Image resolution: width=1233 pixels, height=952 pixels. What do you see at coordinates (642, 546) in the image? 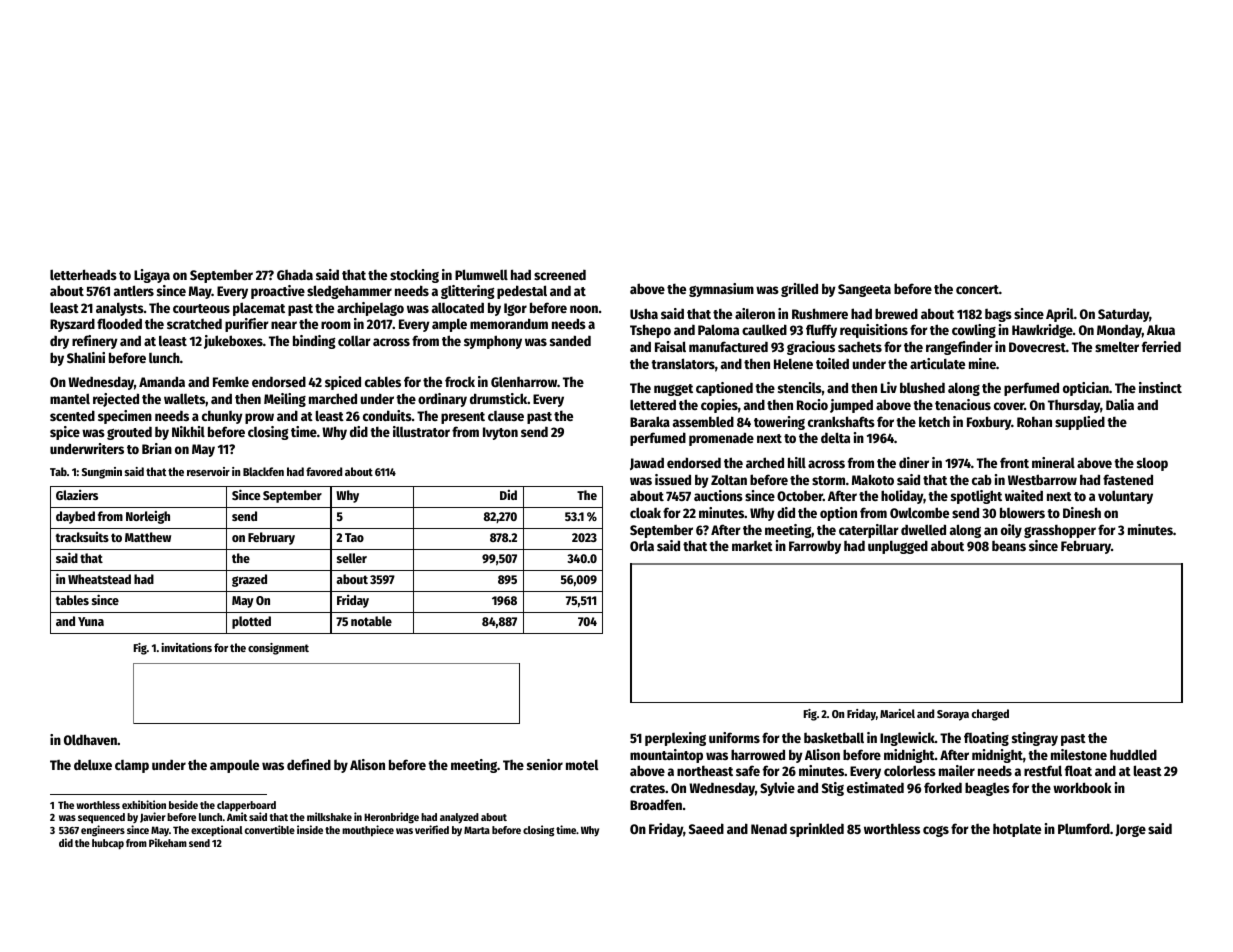
I see `Orla` at bounding box center [642, 546].
